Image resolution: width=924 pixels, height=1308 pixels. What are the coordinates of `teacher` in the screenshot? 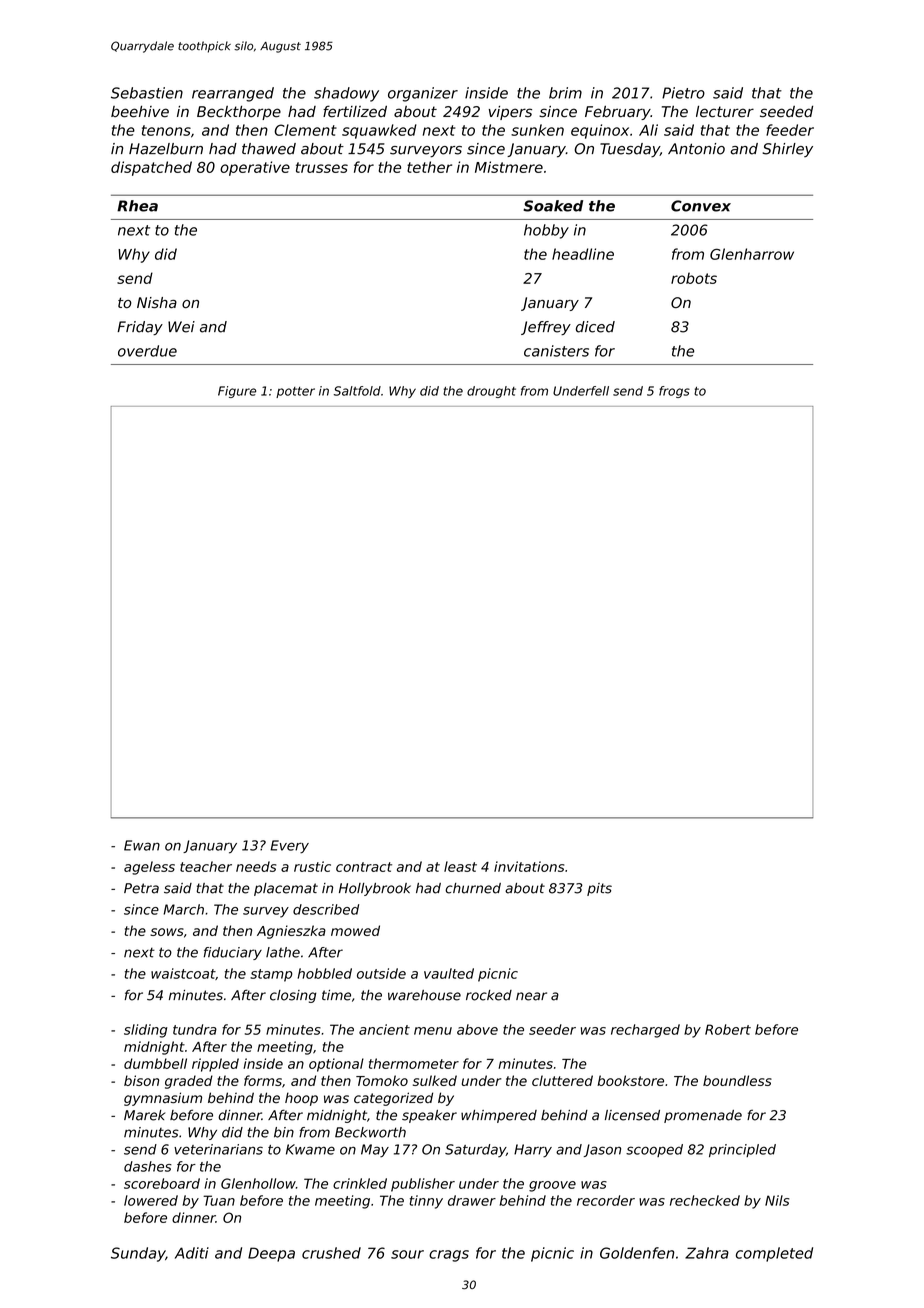 It's located at (206, 866).
